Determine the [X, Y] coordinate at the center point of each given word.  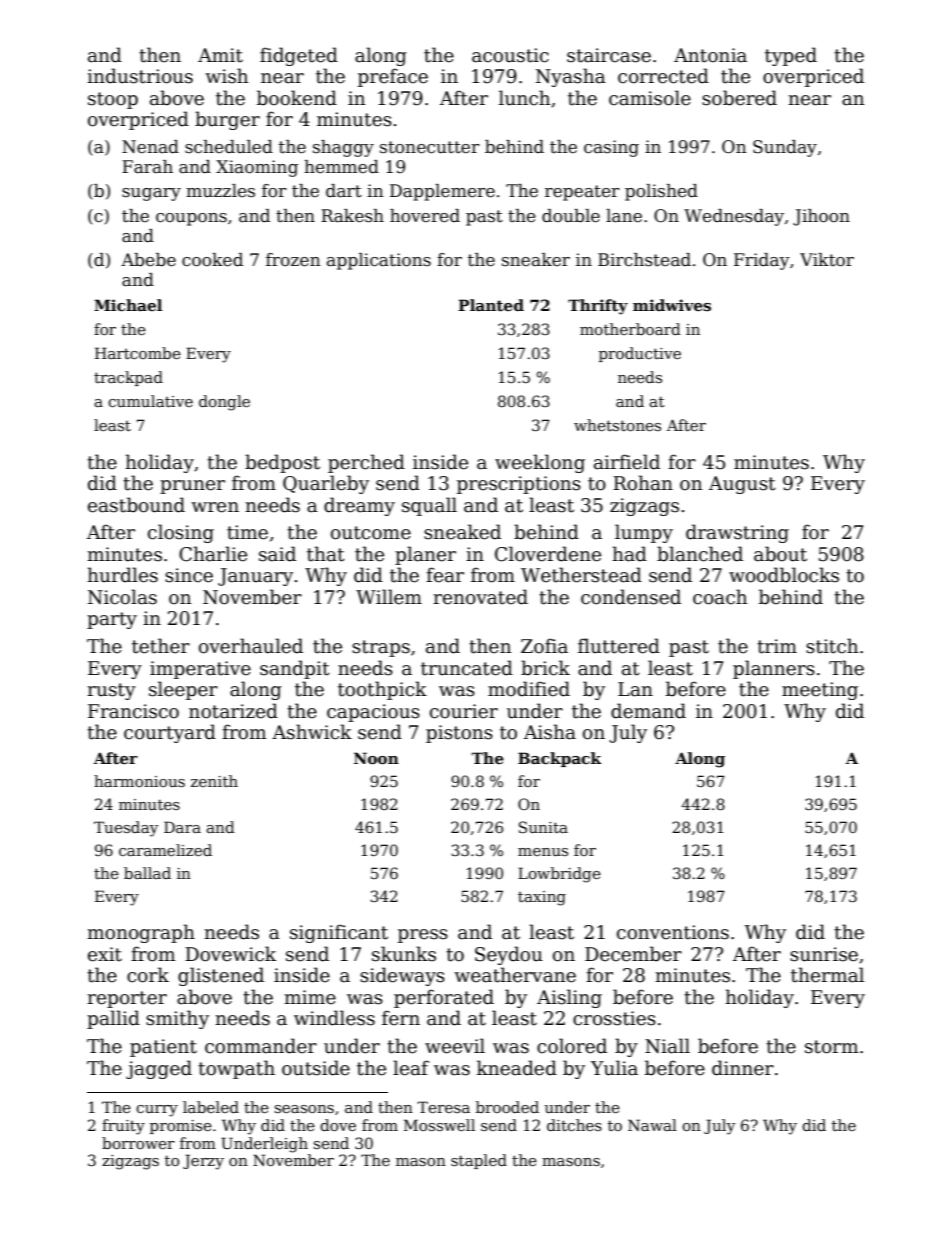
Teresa [443, 1107]
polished [661, 192]
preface [393, 77]
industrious [140, 76]
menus [543, 852]
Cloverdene [548, 554]
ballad [147, 873]
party [112, 620]
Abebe [148, 260]
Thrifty [598, 307]
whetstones [617, 425]
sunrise [824, 954]
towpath [236, 1069]
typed [791, 56]
